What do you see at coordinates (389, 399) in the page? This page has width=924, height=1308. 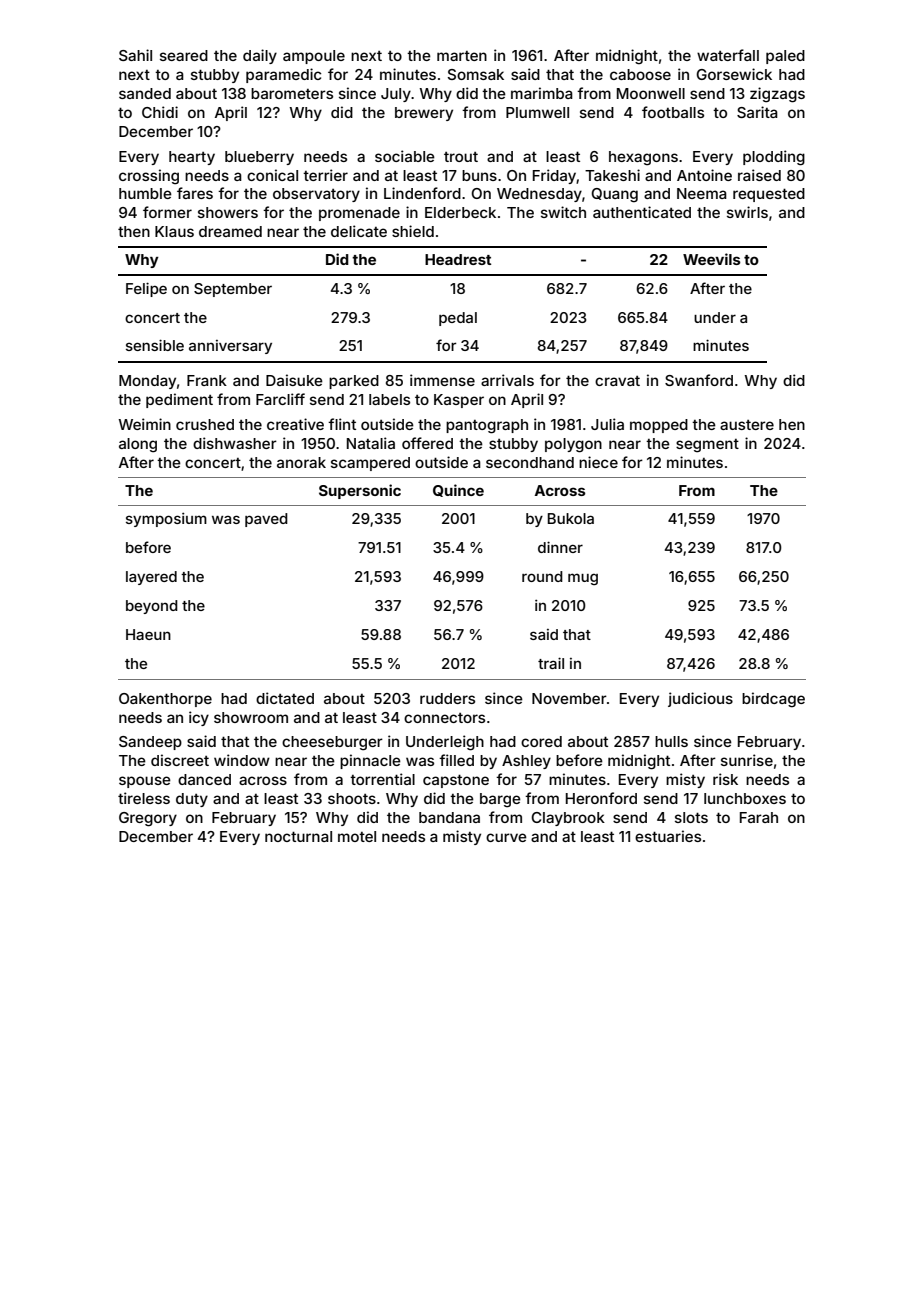 I see `labels` at bounding box center [389, 399].
